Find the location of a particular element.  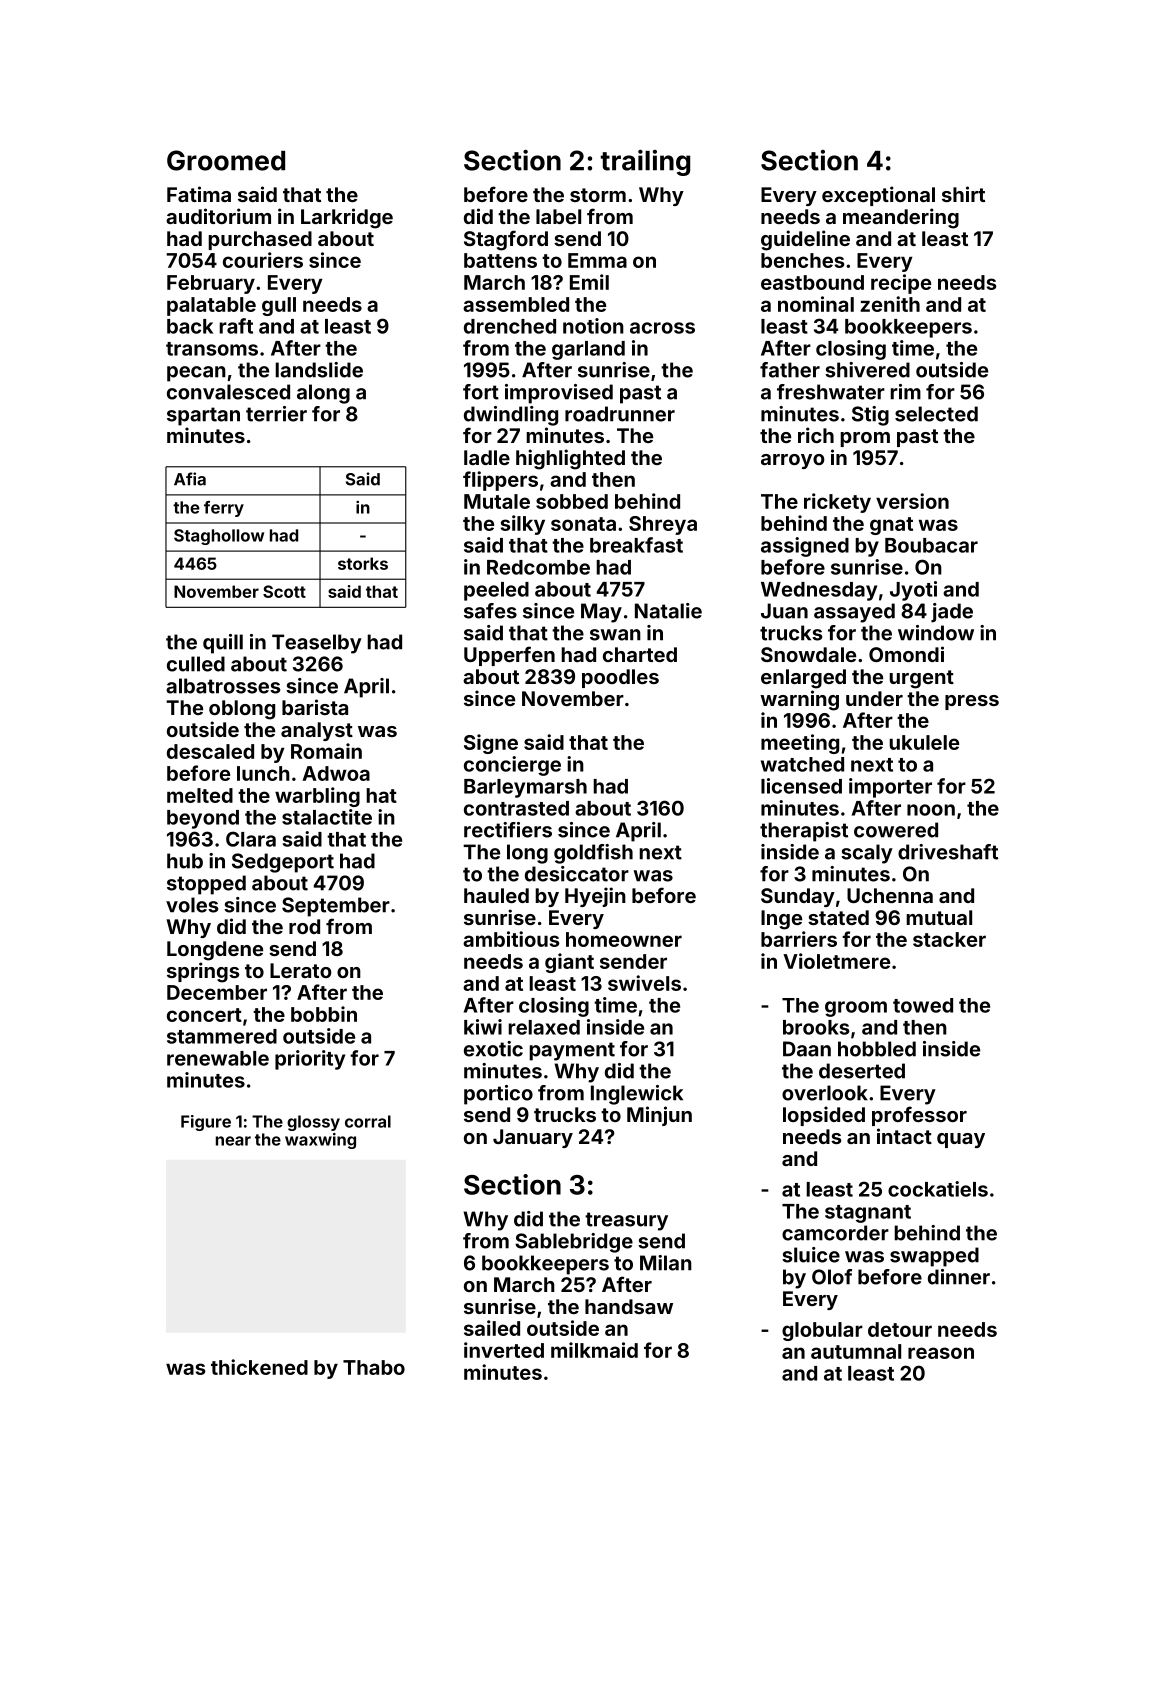

milkmaid is located at coordinates (594, 1350).
